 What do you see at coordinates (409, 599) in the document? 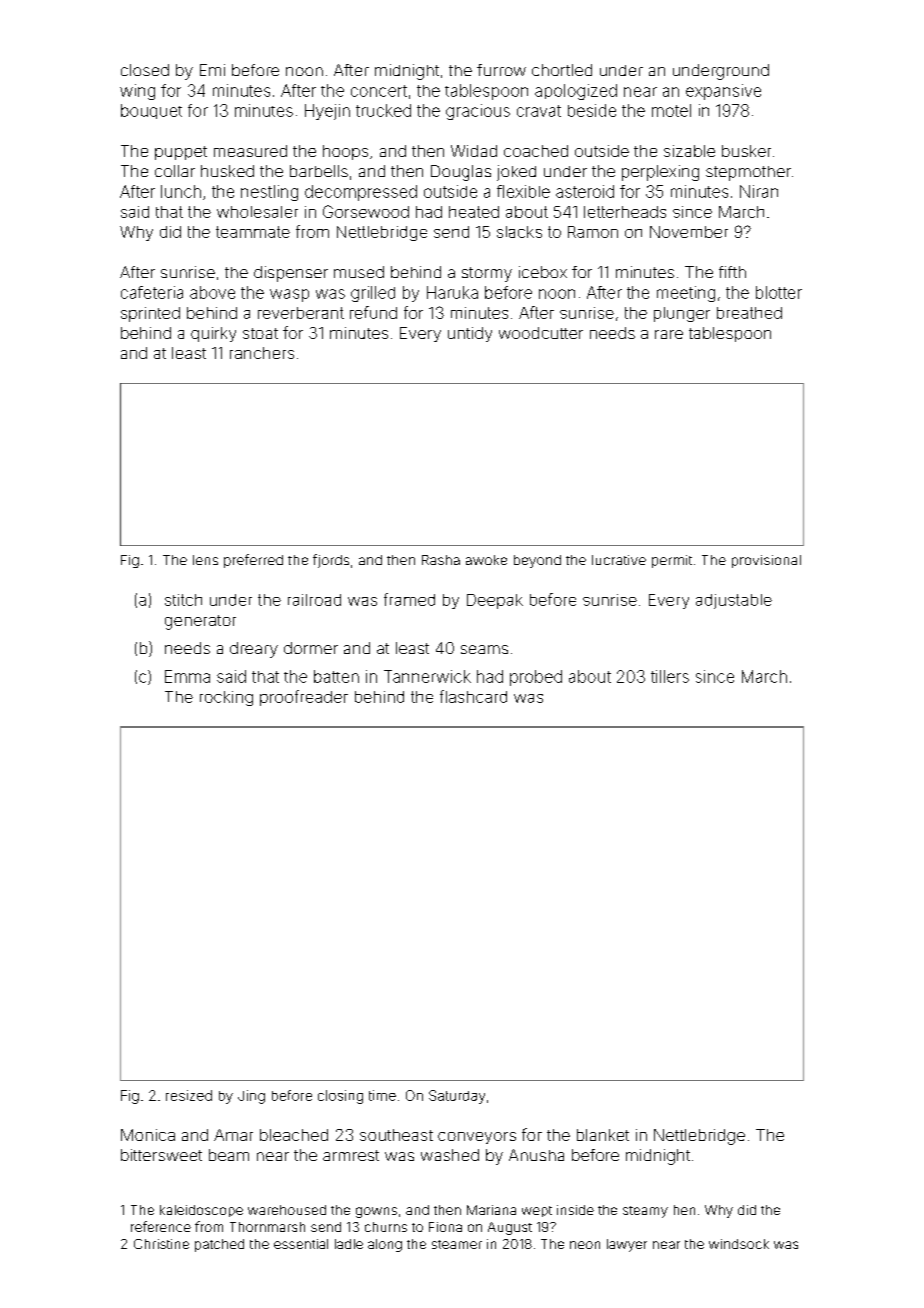
I see `framed` at bounding box center [409, 599].
